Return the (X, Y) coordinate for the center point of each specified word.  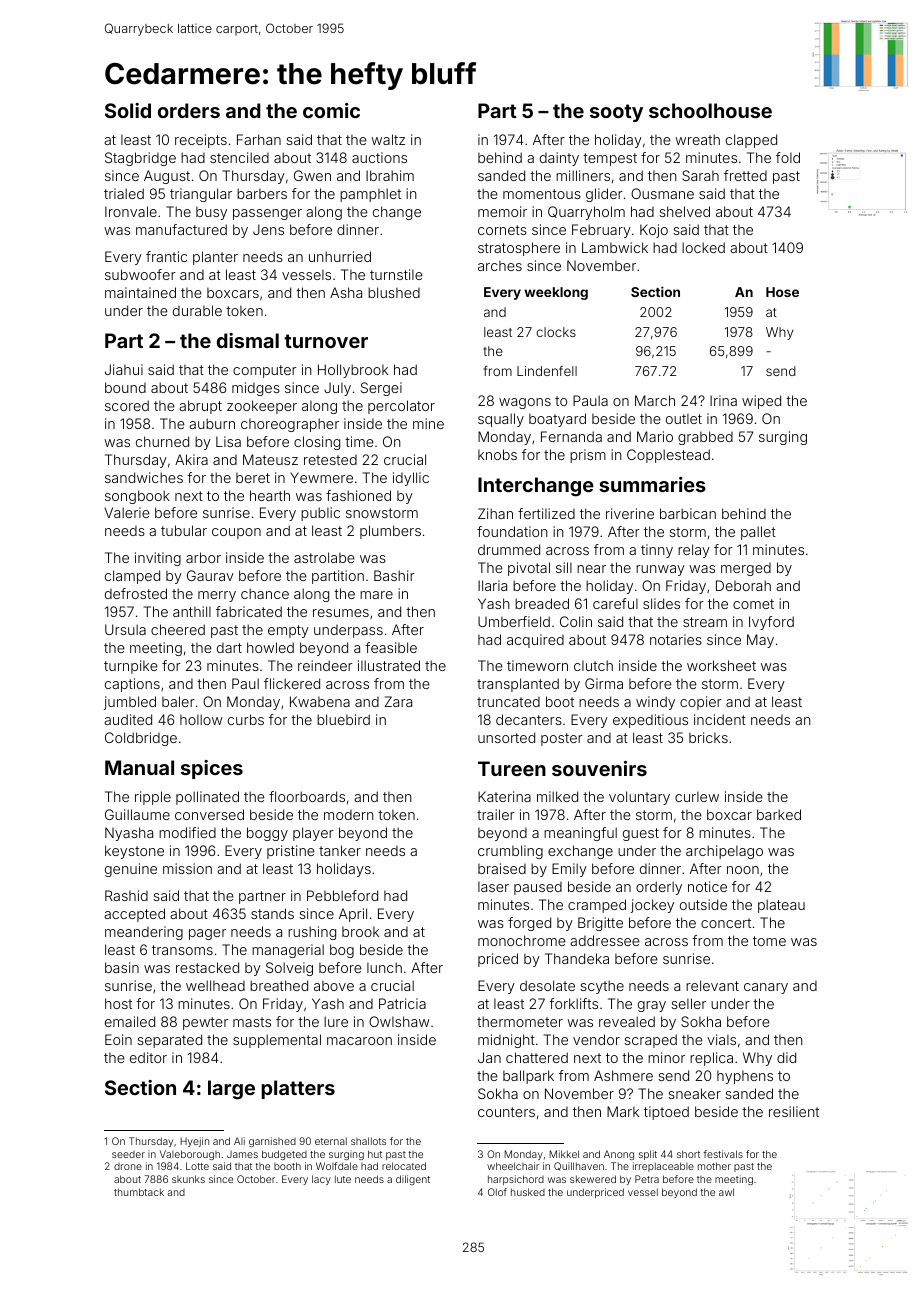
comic (331, 110)
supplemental (277, 1041)
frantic (166, 256)
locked (703, 247)
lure (336, 1021)
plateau (781, 906)
